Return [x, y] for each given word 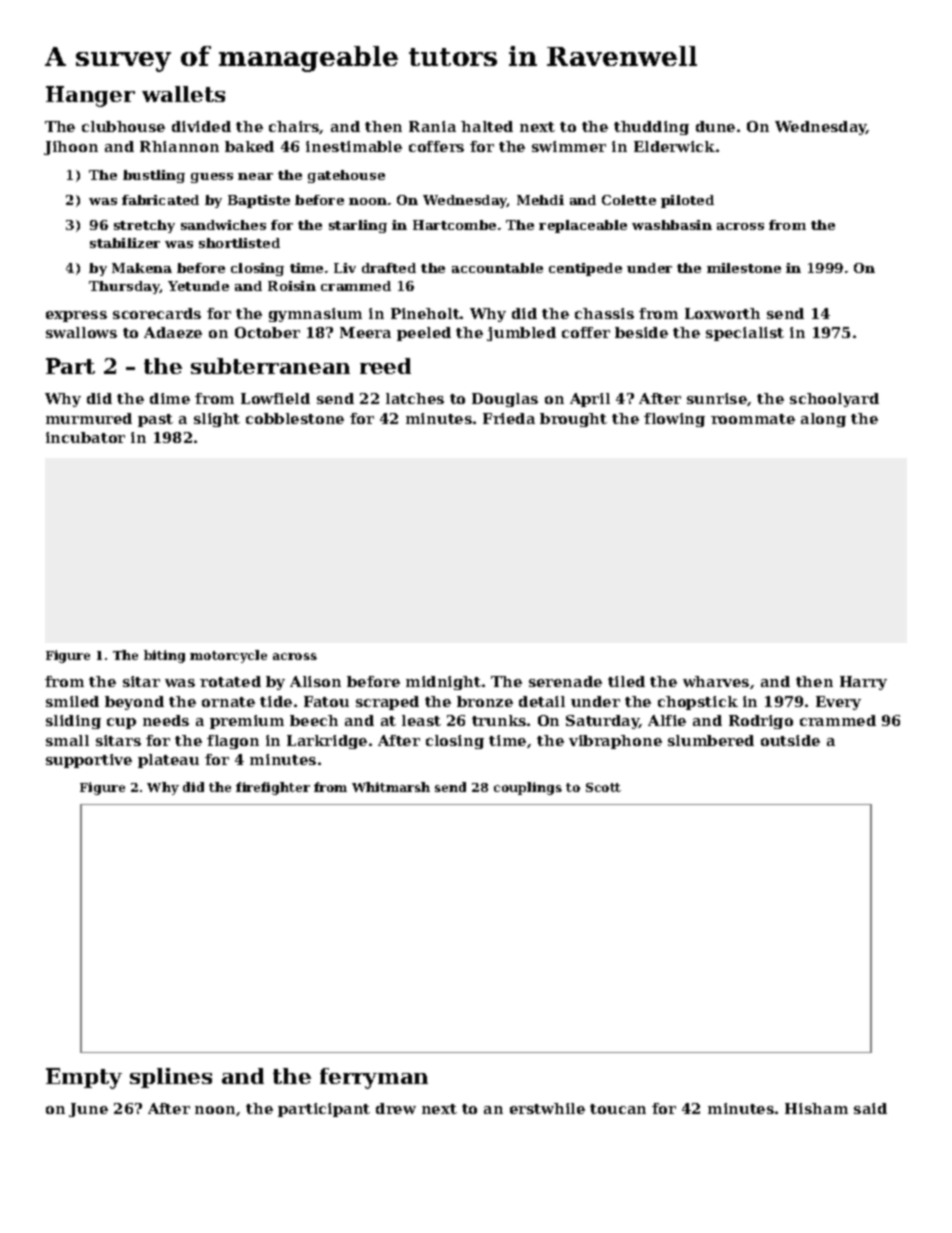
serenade [565, 681]
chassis [604, 313]
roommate [753, 419]
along [823, 420]
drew [396, 1108]
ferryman [374, 1078]
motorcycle [228, 656]
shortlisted [239, 243]
